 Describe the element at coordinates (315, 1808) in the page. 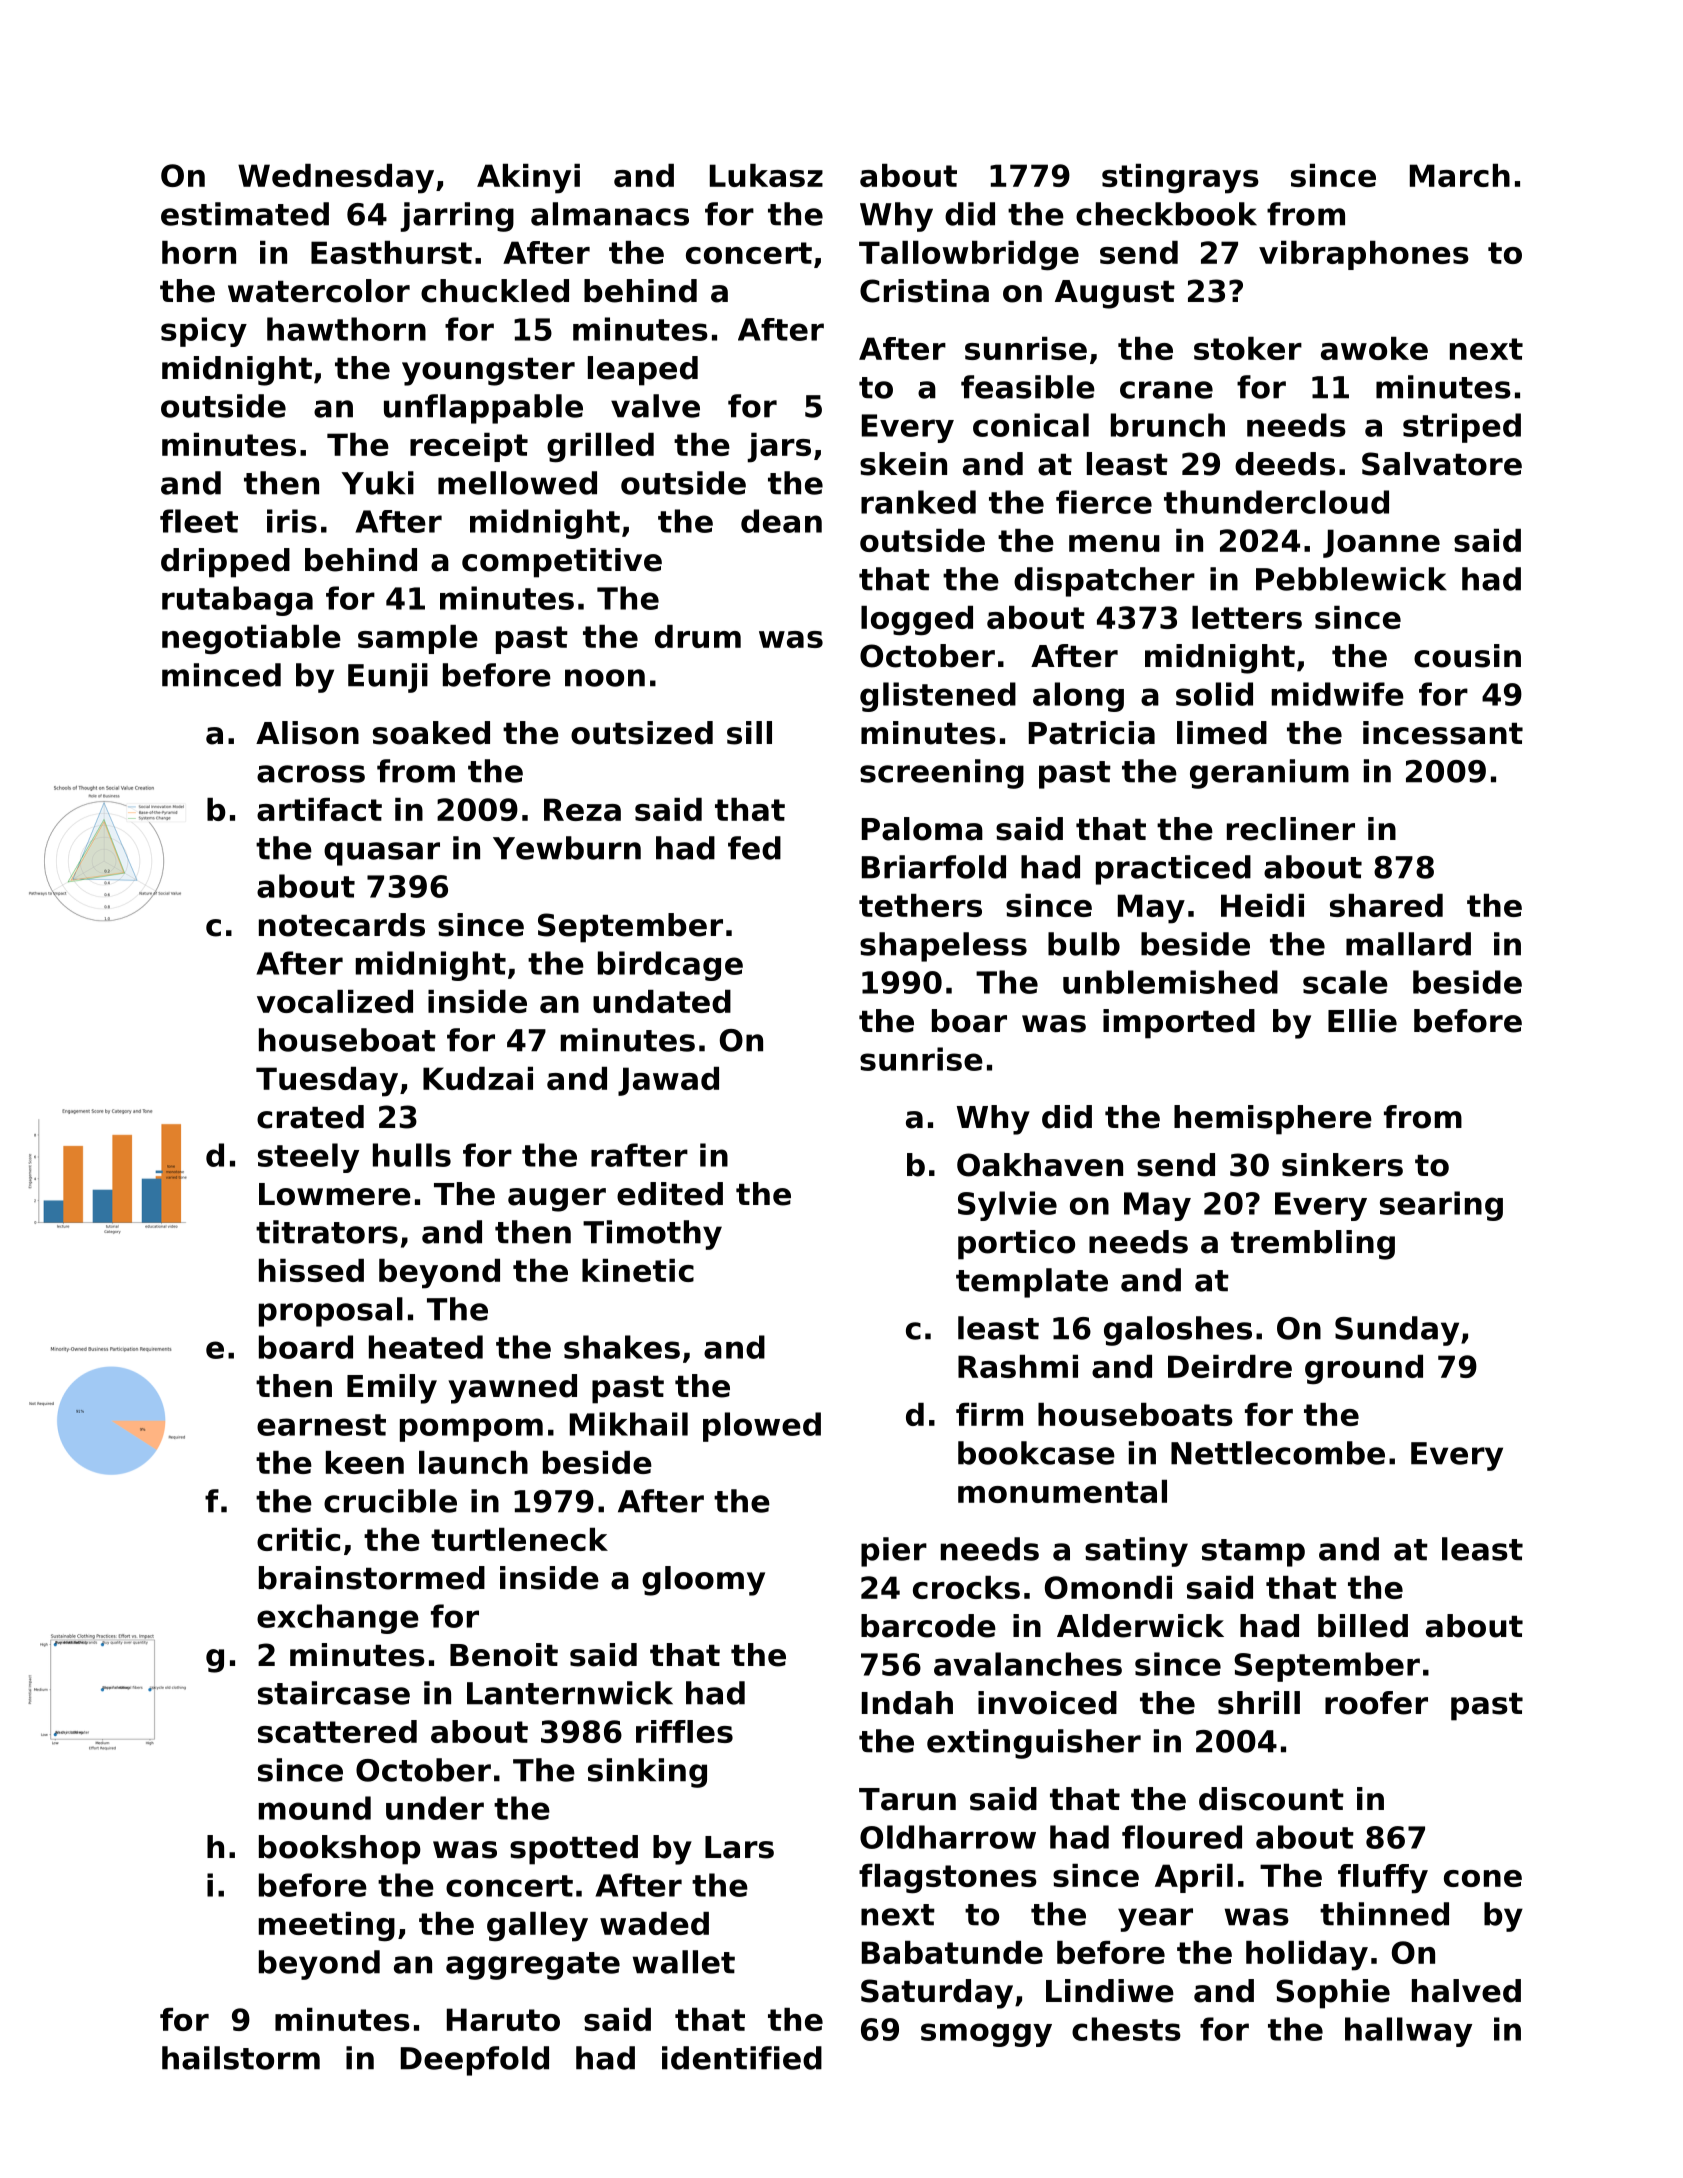

I see `mound` at that location.
